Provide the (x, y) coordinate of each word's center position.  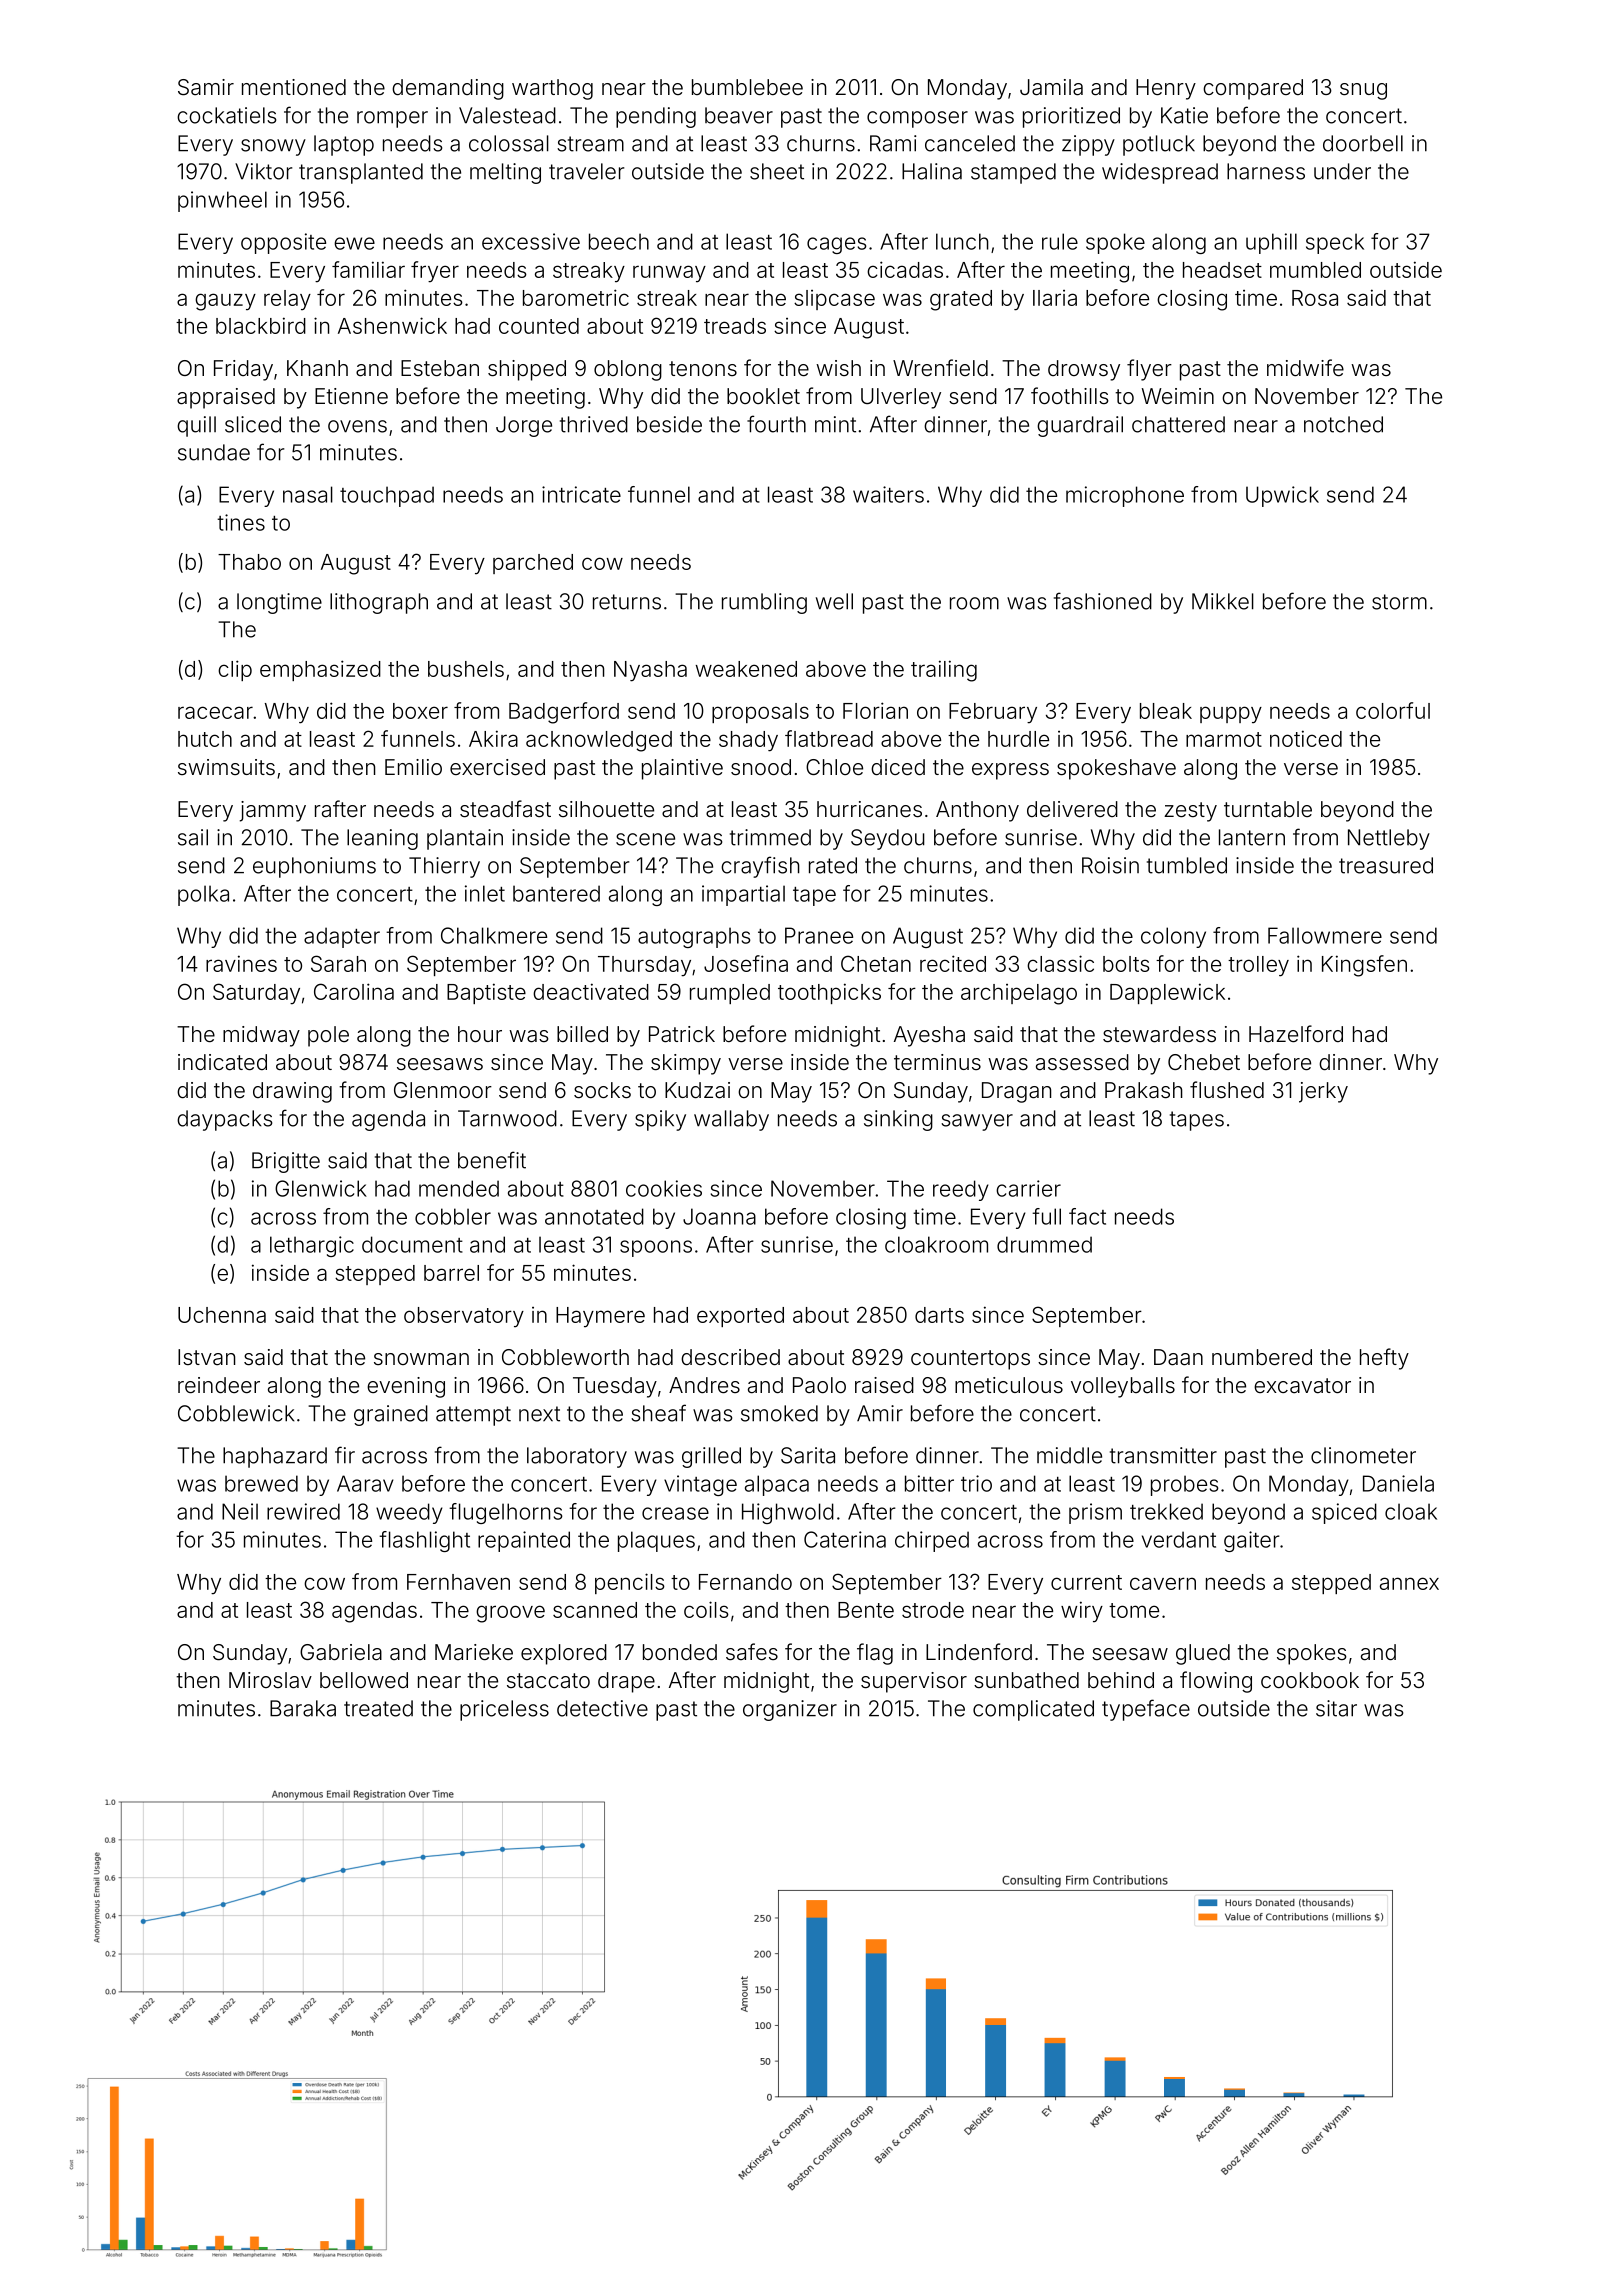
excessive (531, 241)
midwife (1305, 367)
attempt (473, 1416)
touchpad (387, 496)
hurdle (1018, 739)
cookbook (1310, 1680)
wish (838, 368)
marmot (1224, 739)
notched (1343, 424)
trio (976, 1483)
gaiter (1252, 1541)
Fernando (745, 1582)
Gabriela (341, 1652)
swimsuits (226, 767)
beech (619, 241)
